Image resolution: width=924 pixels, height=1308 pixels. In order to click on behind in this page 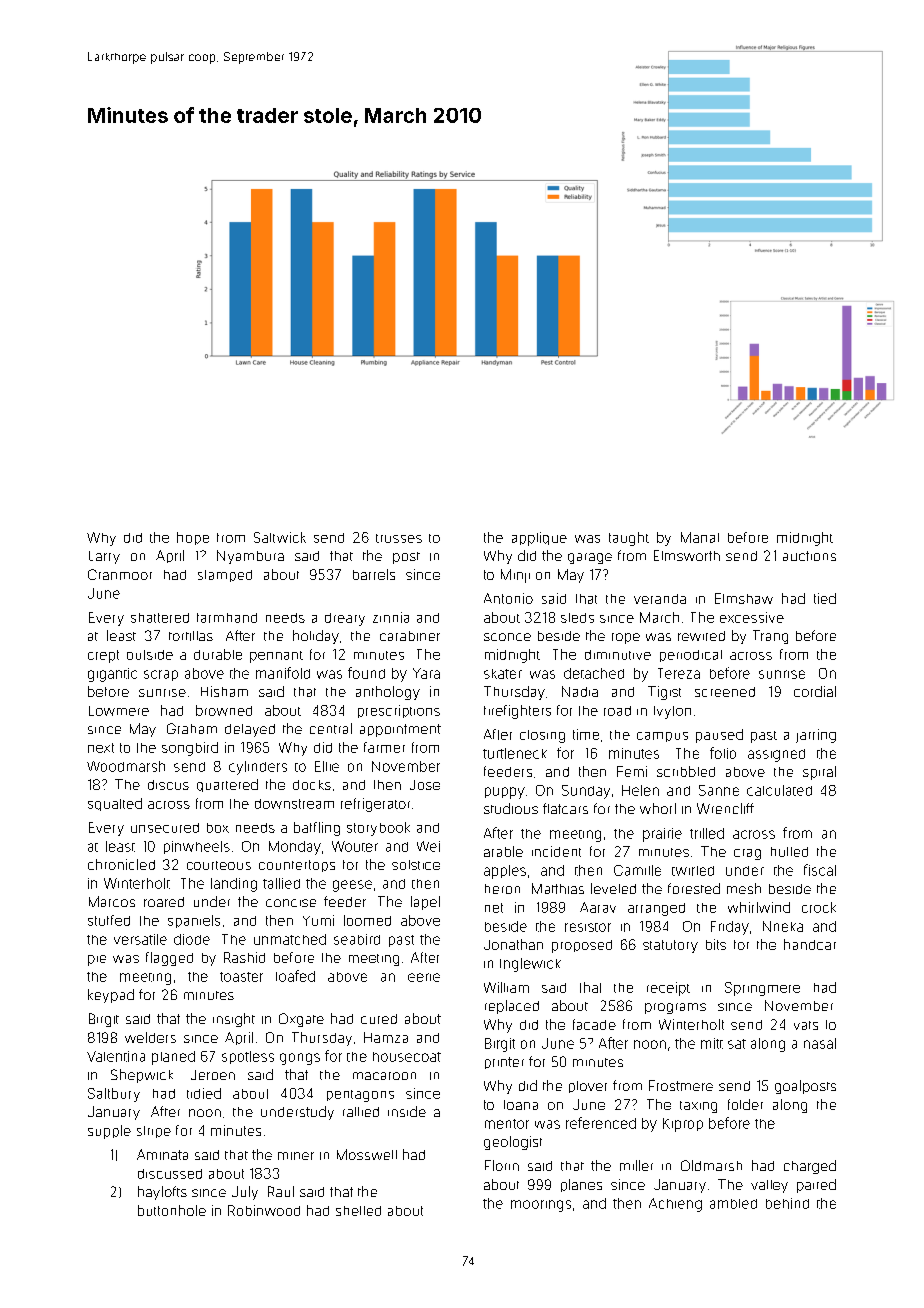, I will do `click(787, 1203)`.
